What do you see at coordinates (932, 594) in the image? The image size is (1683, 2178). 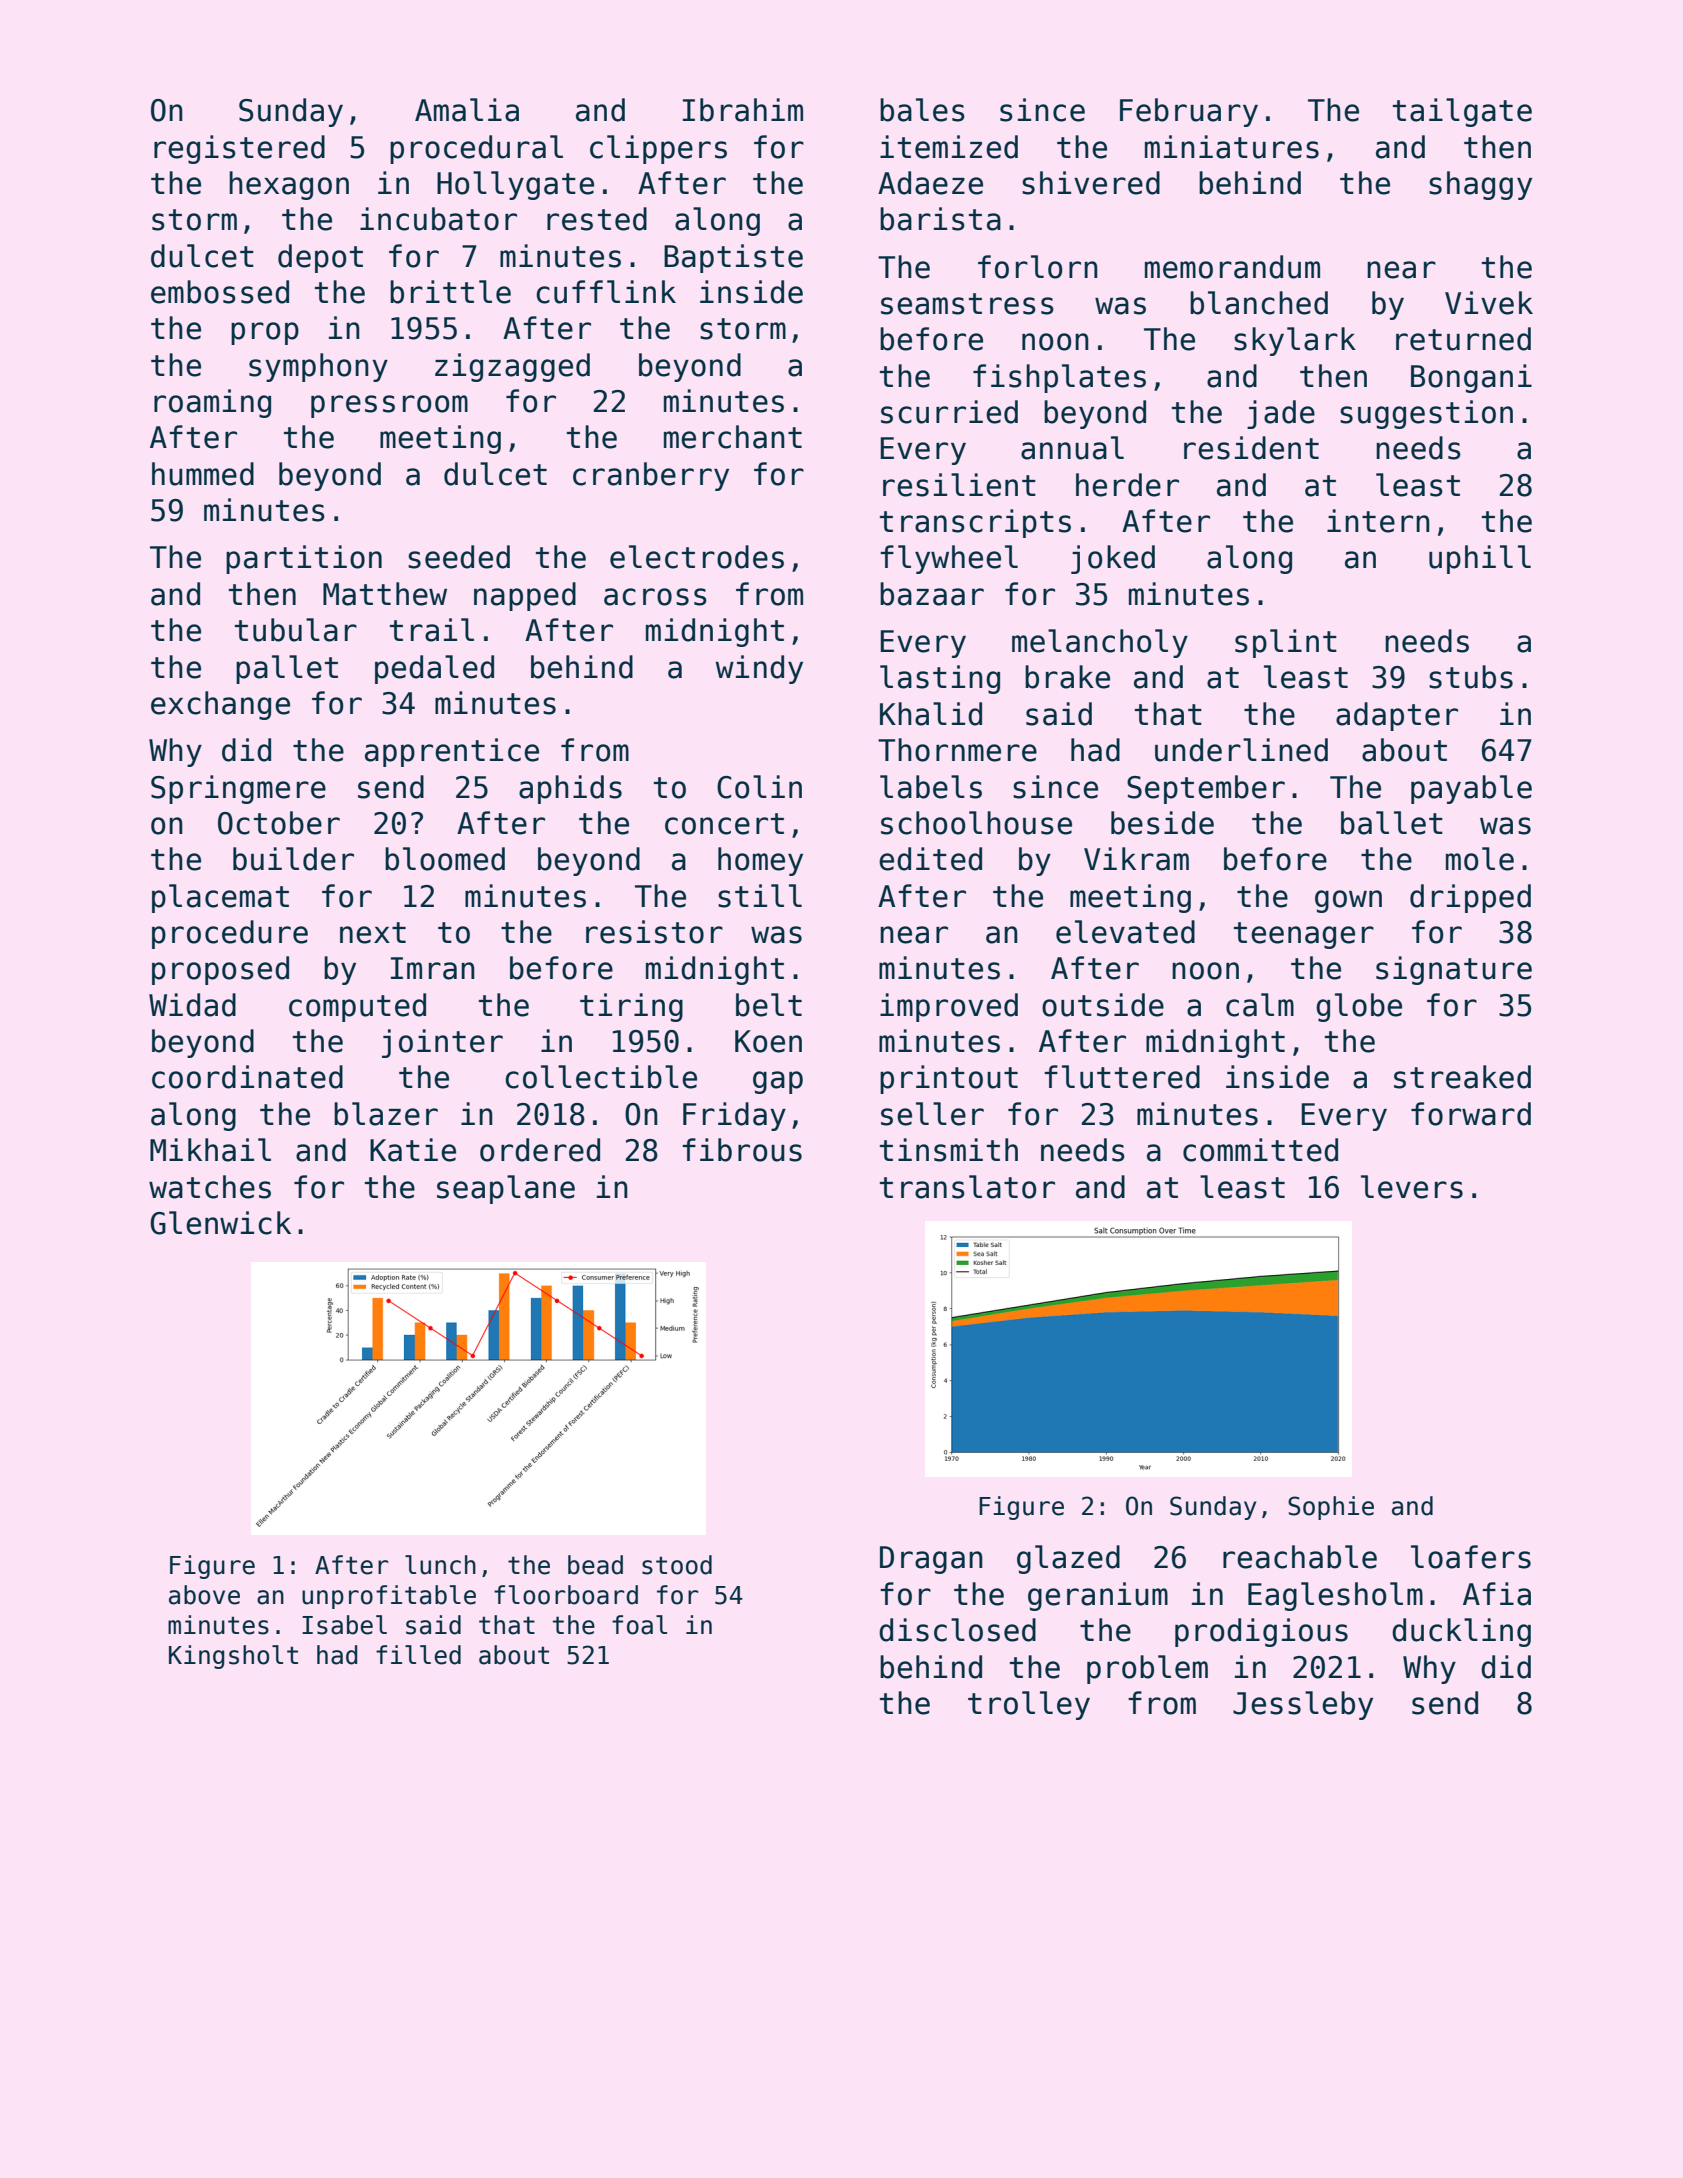 I see `bazaar` at bounding box center [932, 594].
